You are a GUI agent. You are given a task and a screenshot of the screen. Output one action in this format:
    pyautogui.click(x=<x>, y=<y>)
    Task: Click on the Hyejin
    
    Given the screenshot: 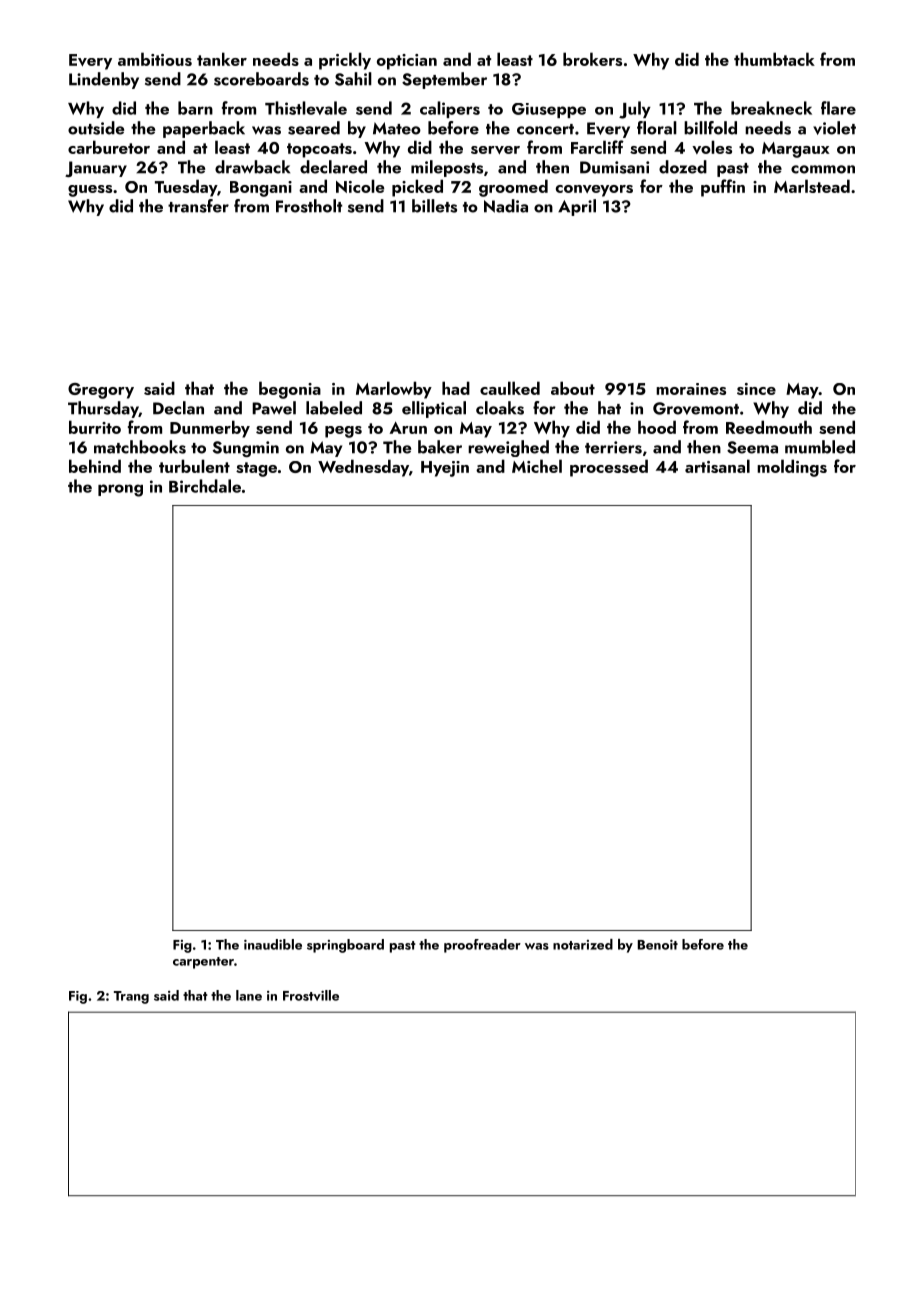 What is the action you would take?
    pyautogui.click(x=445, y=469)
